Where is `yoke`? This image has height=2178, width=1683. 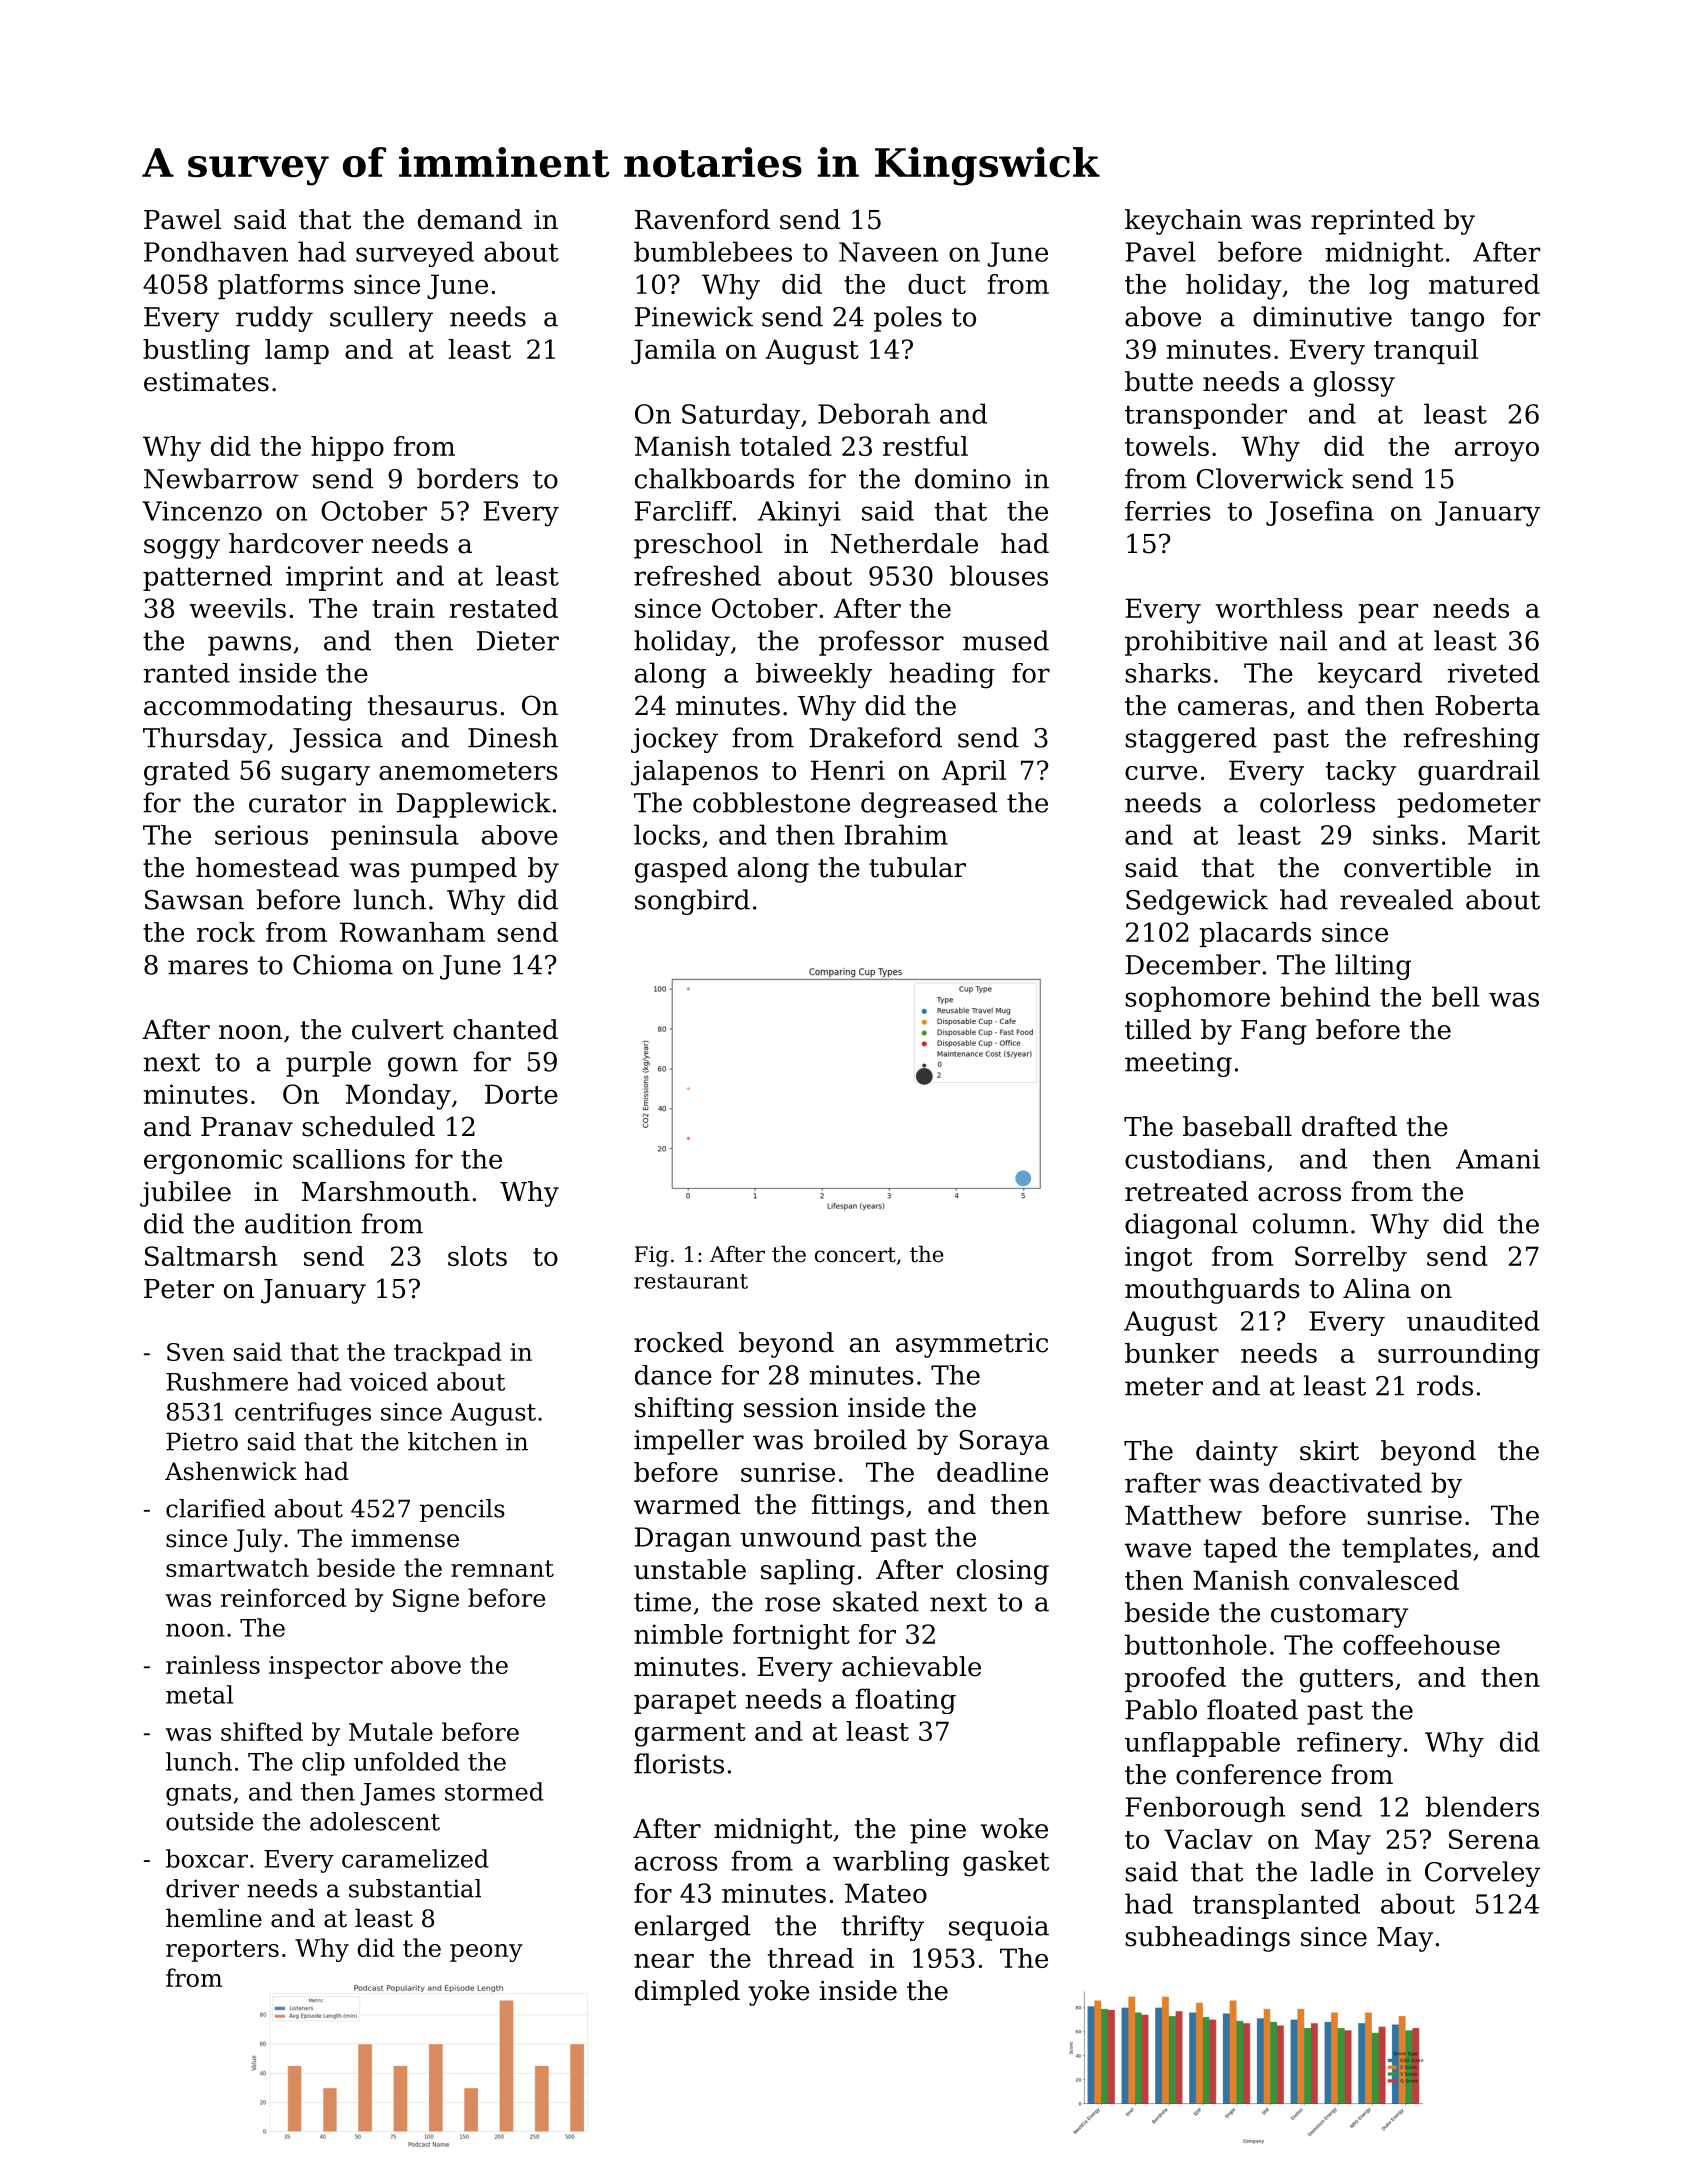
yoke is located at coordinates (778, 1993).
